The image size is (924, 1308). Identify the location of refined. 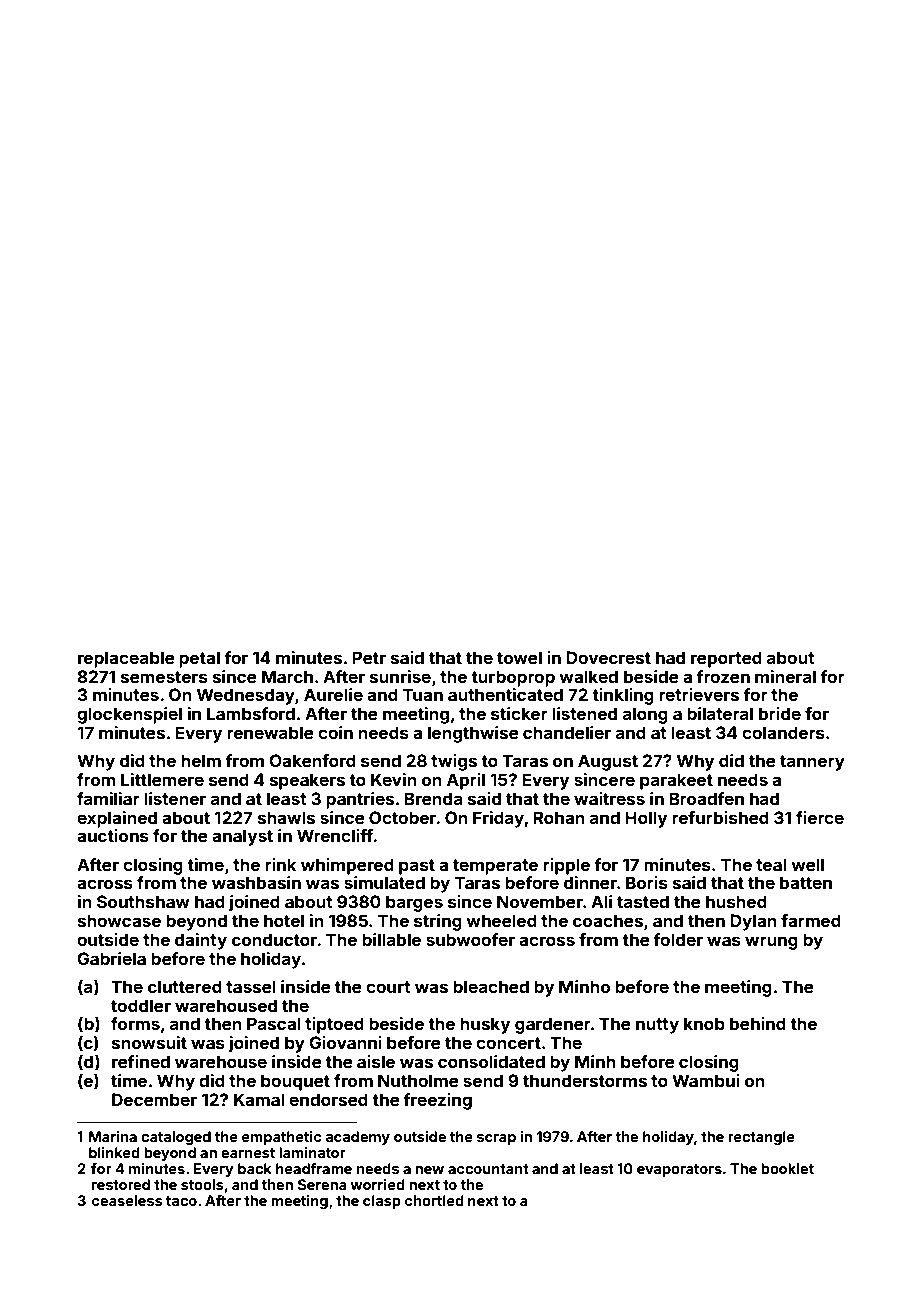
(141, 1061).
